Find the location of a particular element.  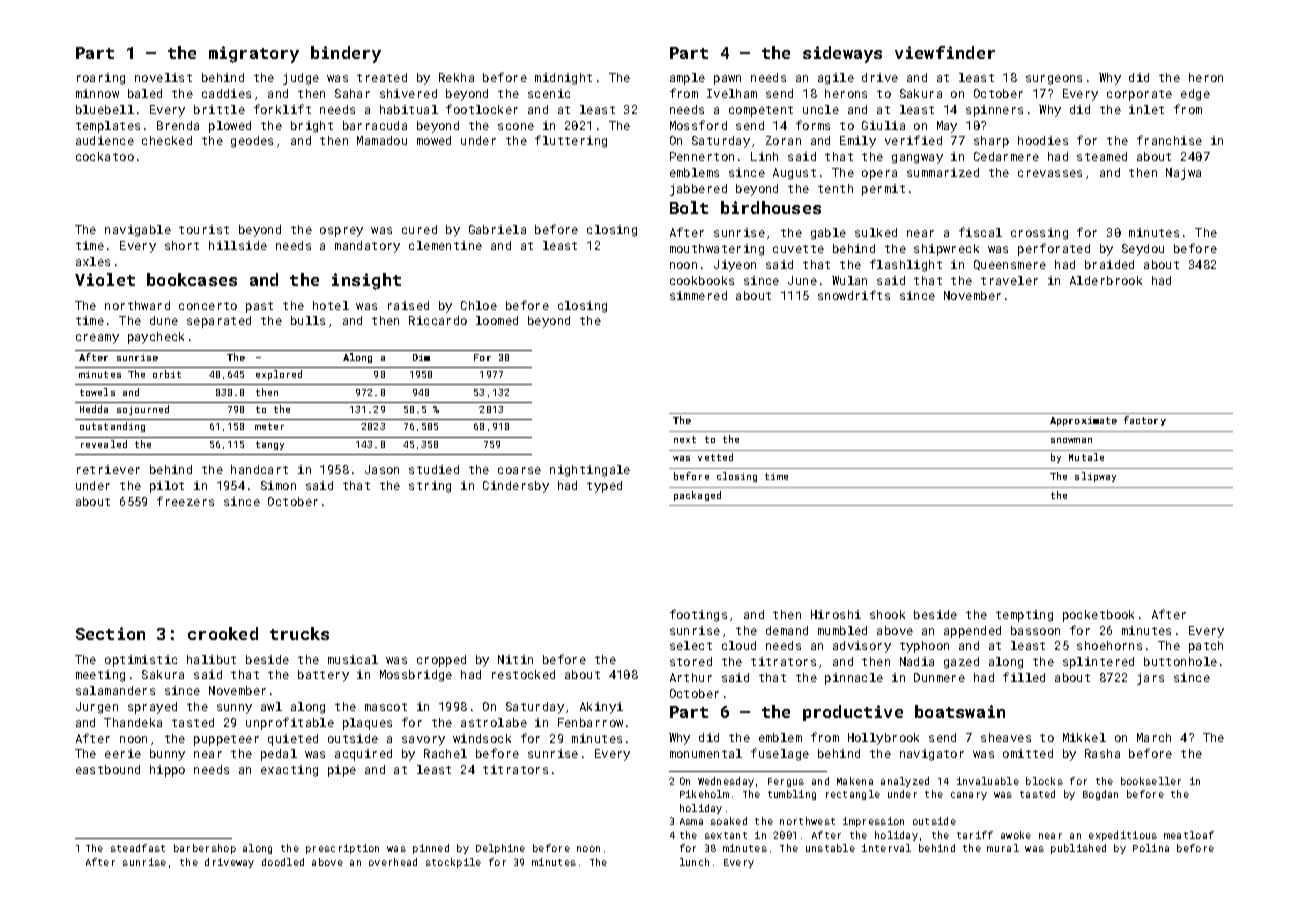

overhead is located at coordinates (393, 862).
